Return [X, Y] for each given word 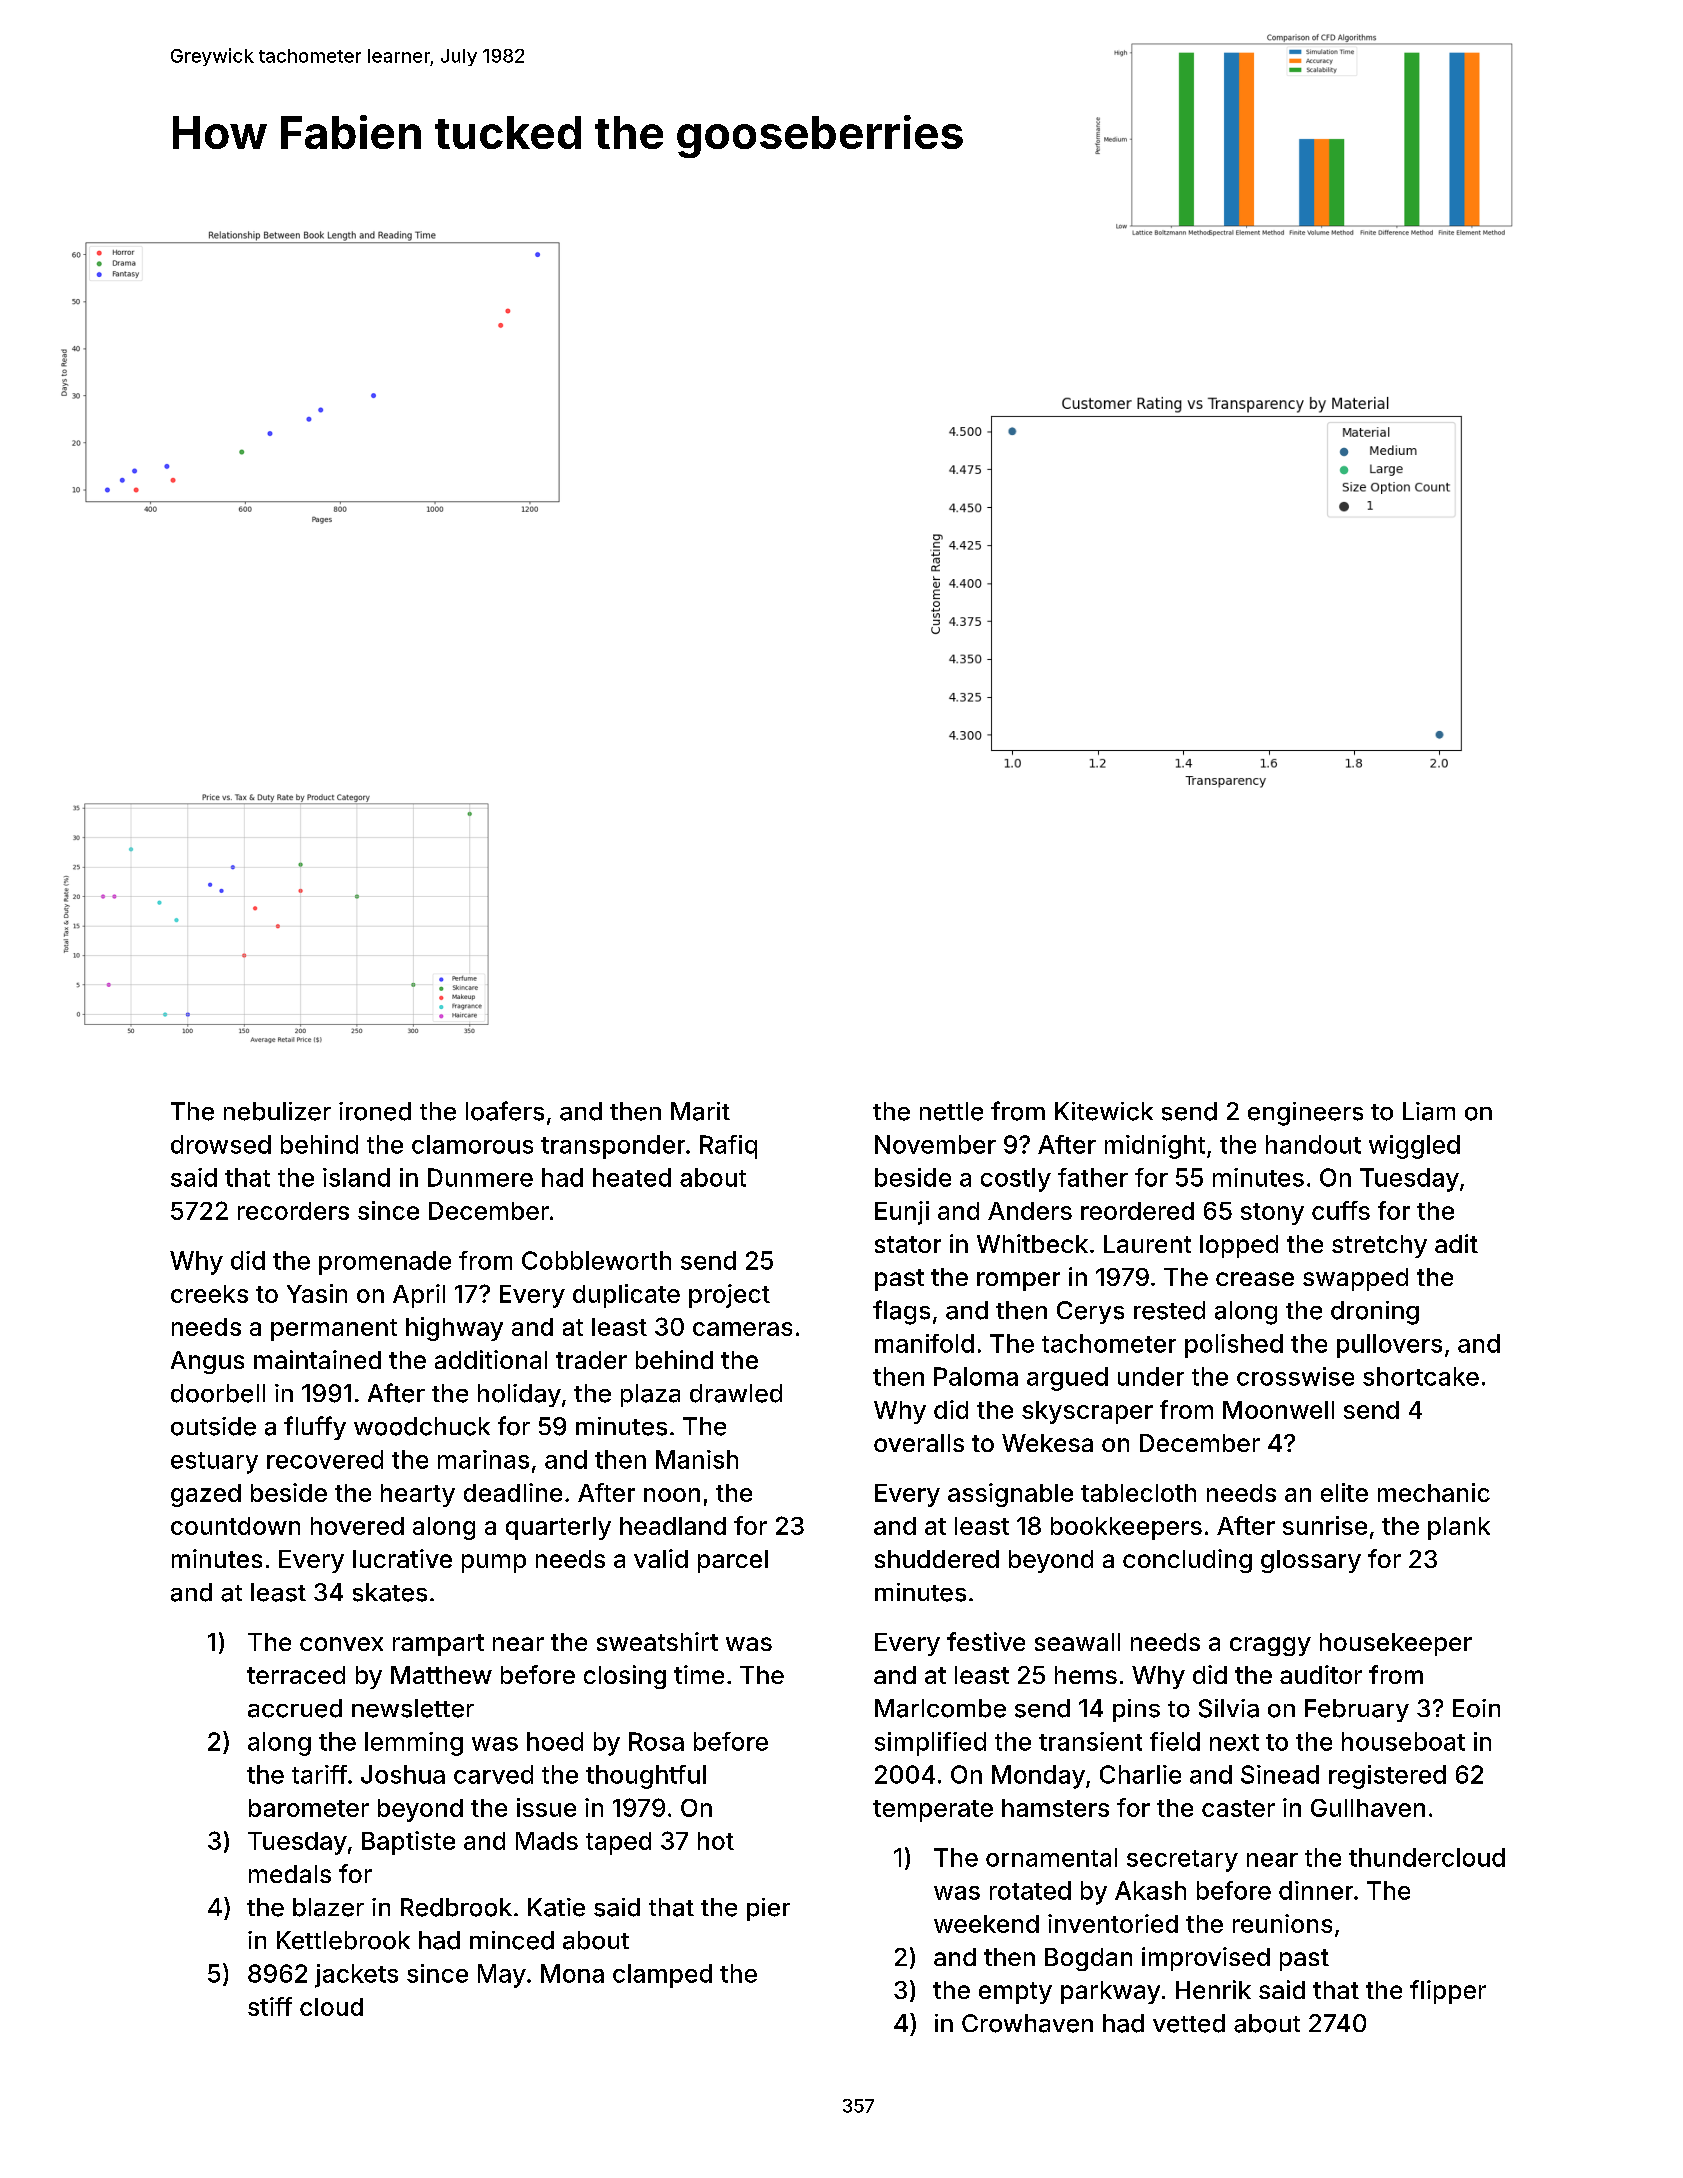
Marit [700, 1111]
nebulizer [277, 1111]
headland [673, 1526]
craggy [1270, 1646]
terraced [296, 1675]
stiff [270, 2006]
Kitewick [1104, 1111]
